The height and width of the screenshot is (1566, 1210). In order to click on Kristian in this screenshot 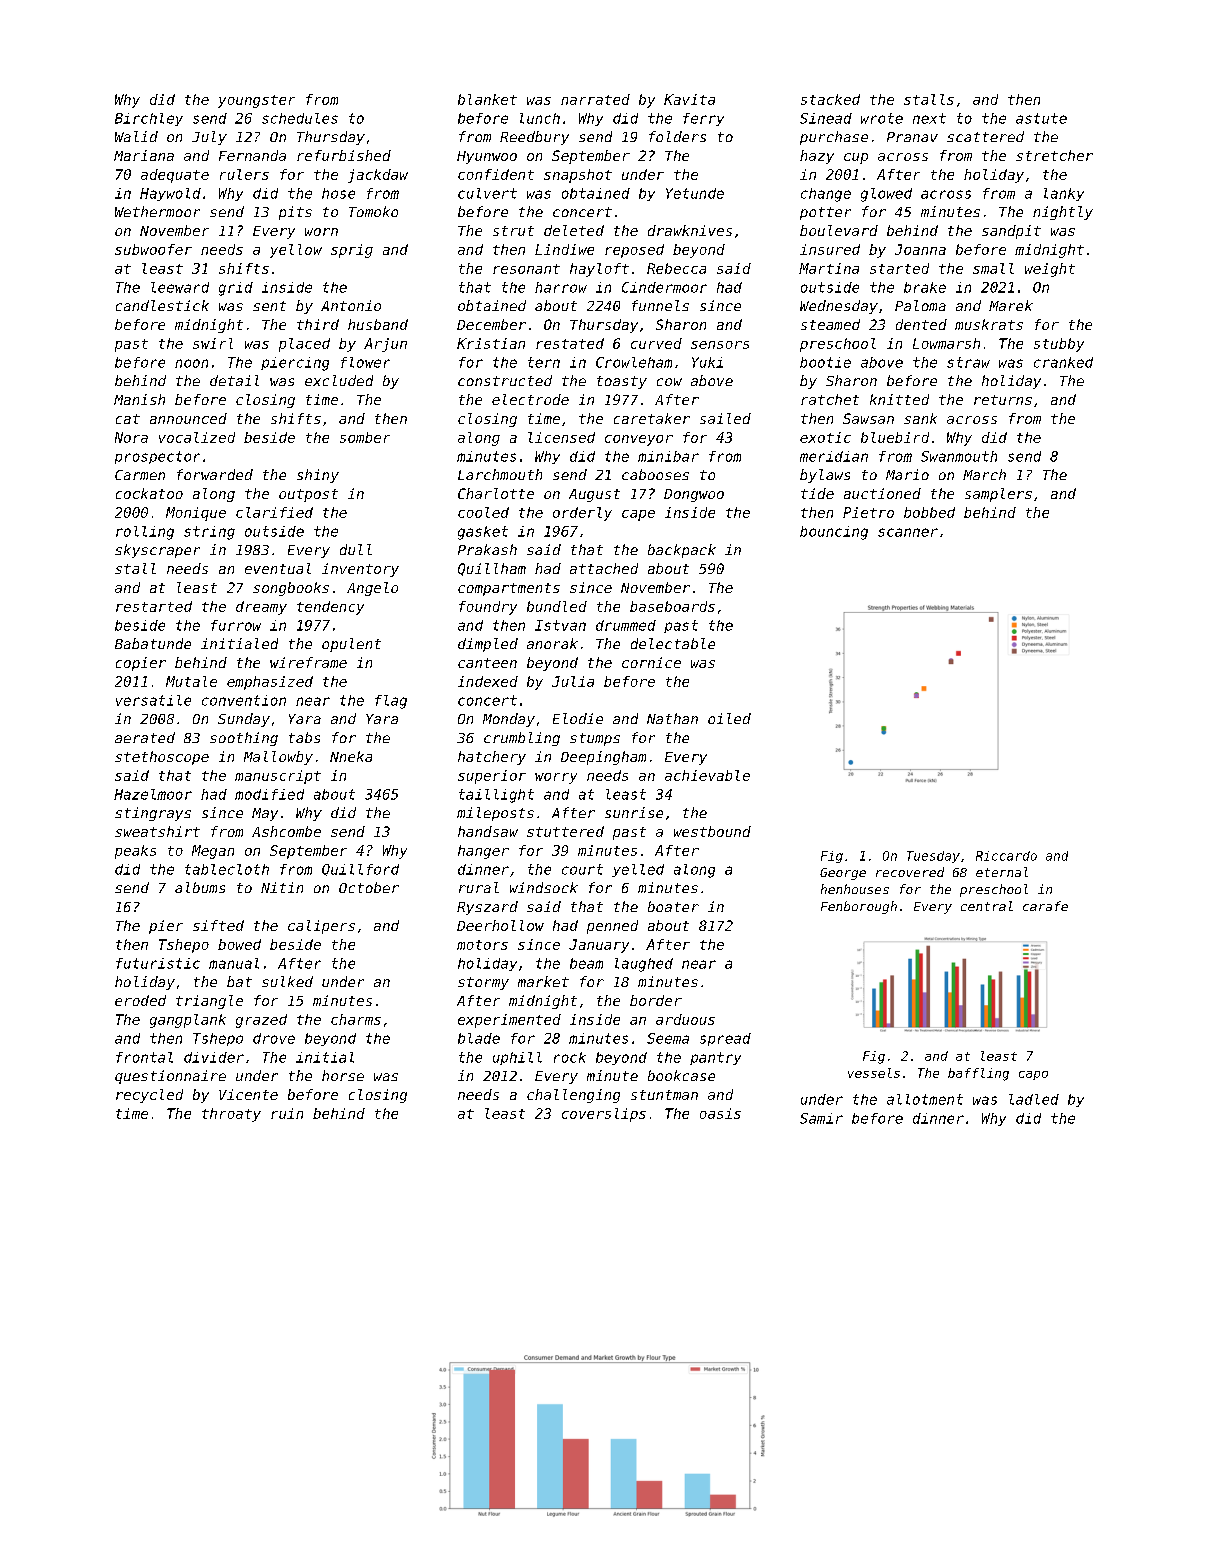, I will do `click(491, 343)`.
